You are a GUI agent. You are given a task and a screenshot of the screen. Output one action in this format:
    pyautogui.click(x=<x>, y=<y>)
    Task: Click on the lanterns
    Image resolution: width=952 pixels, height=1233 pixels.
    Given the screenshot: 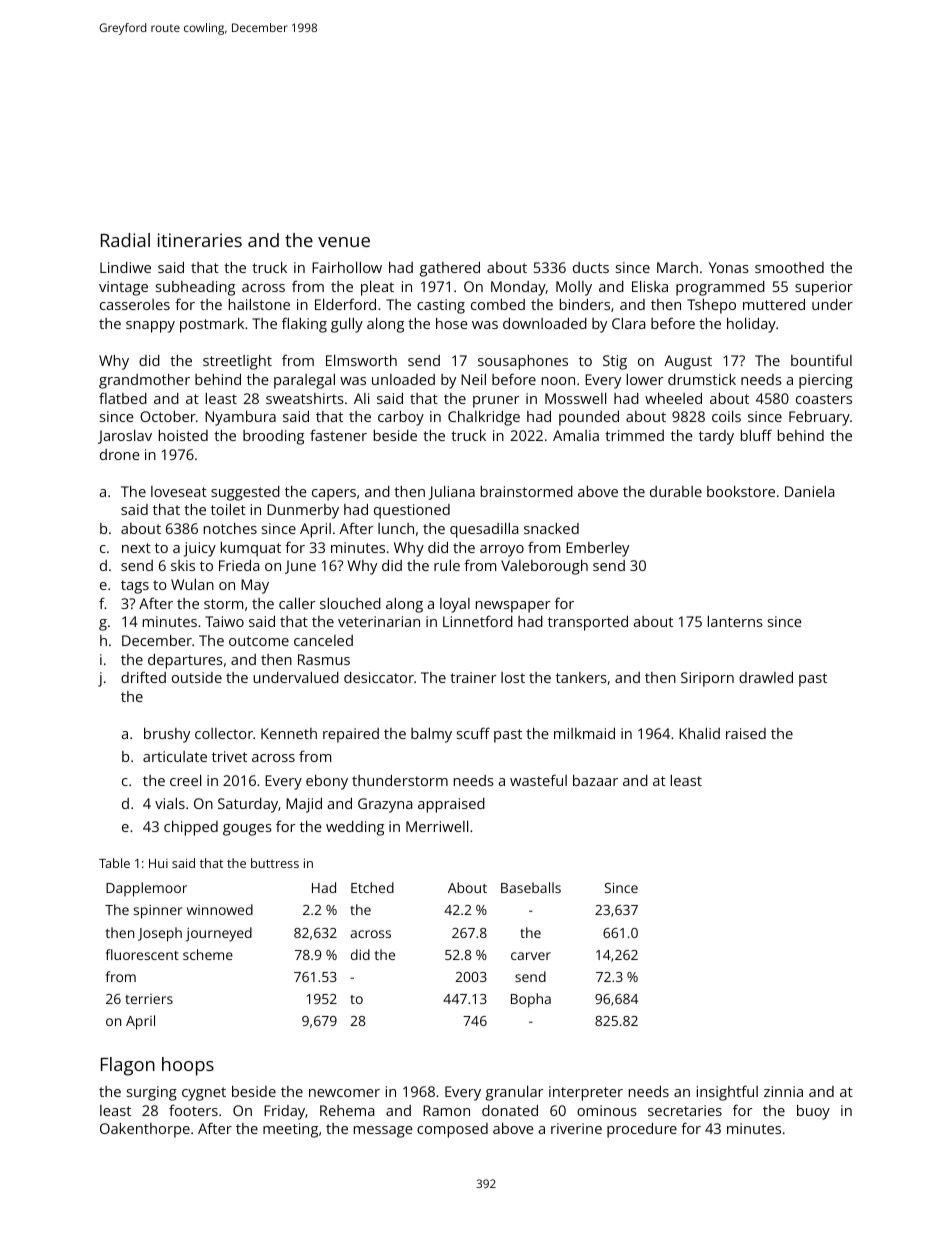 What is the action you would take?
    pyautogui.click(x=735, y=621)
